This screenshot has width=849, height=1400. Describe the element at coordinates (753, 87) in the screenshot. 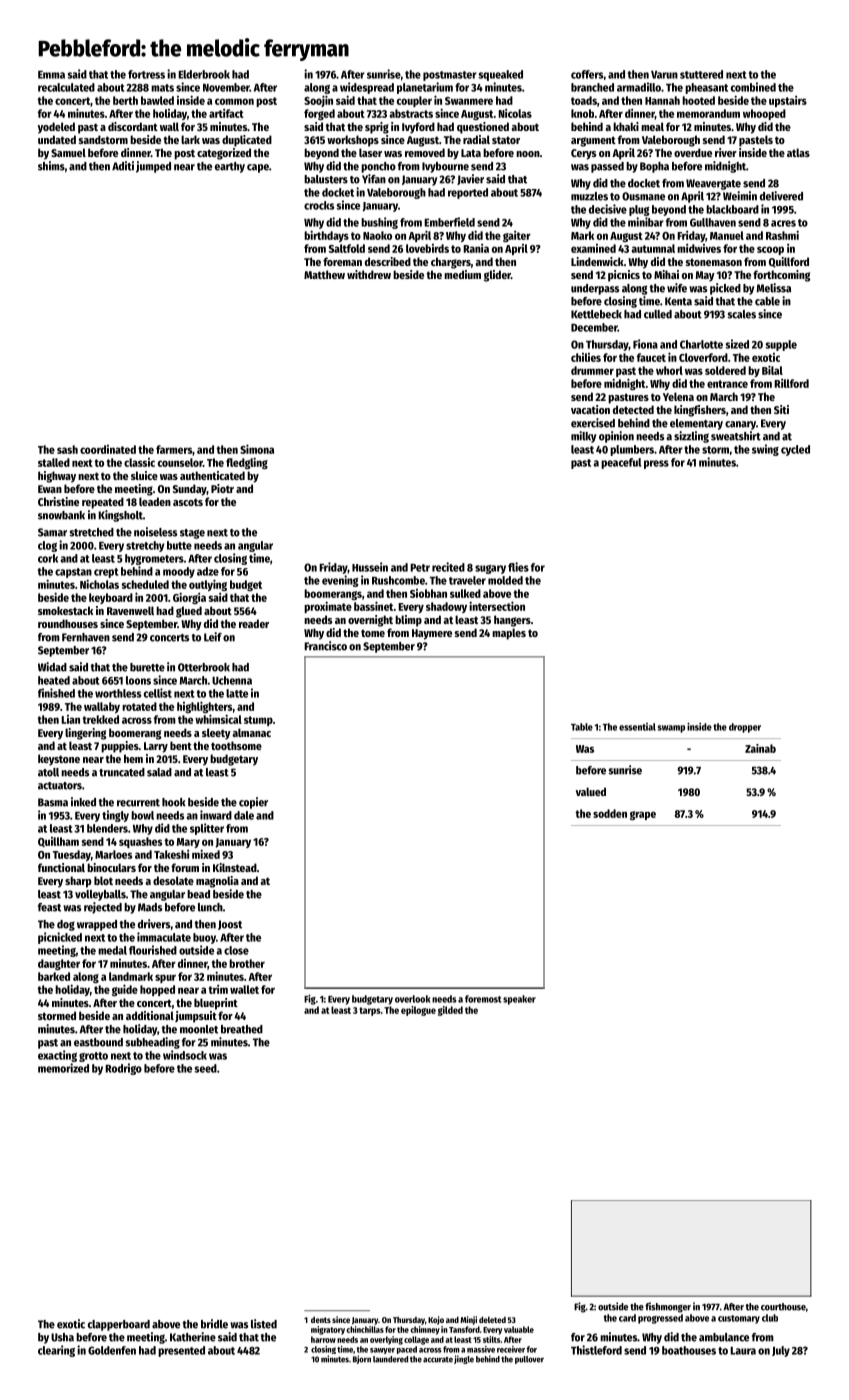

I see `combined` at that location.
